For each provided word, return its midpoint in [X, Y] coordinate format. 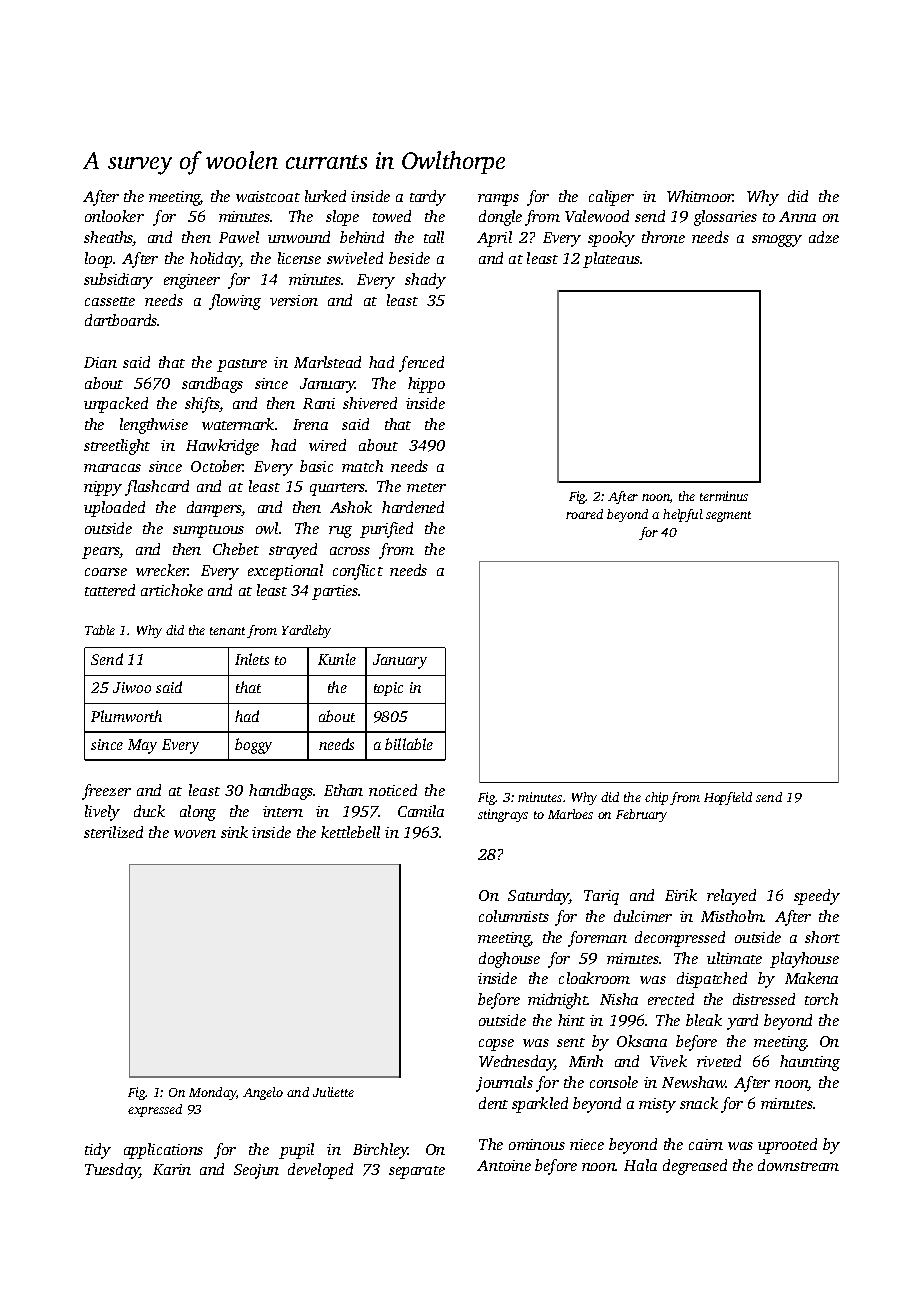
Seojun [256, 1171]
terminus [724, 496]
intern [283, 811]
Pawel [239, 237]
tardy [428, 198]
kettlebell [350, 832]
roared [584, 514]
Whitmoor [700, 196]
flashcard [157, 488]
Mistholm [732, 916]
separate [417, 1172]
